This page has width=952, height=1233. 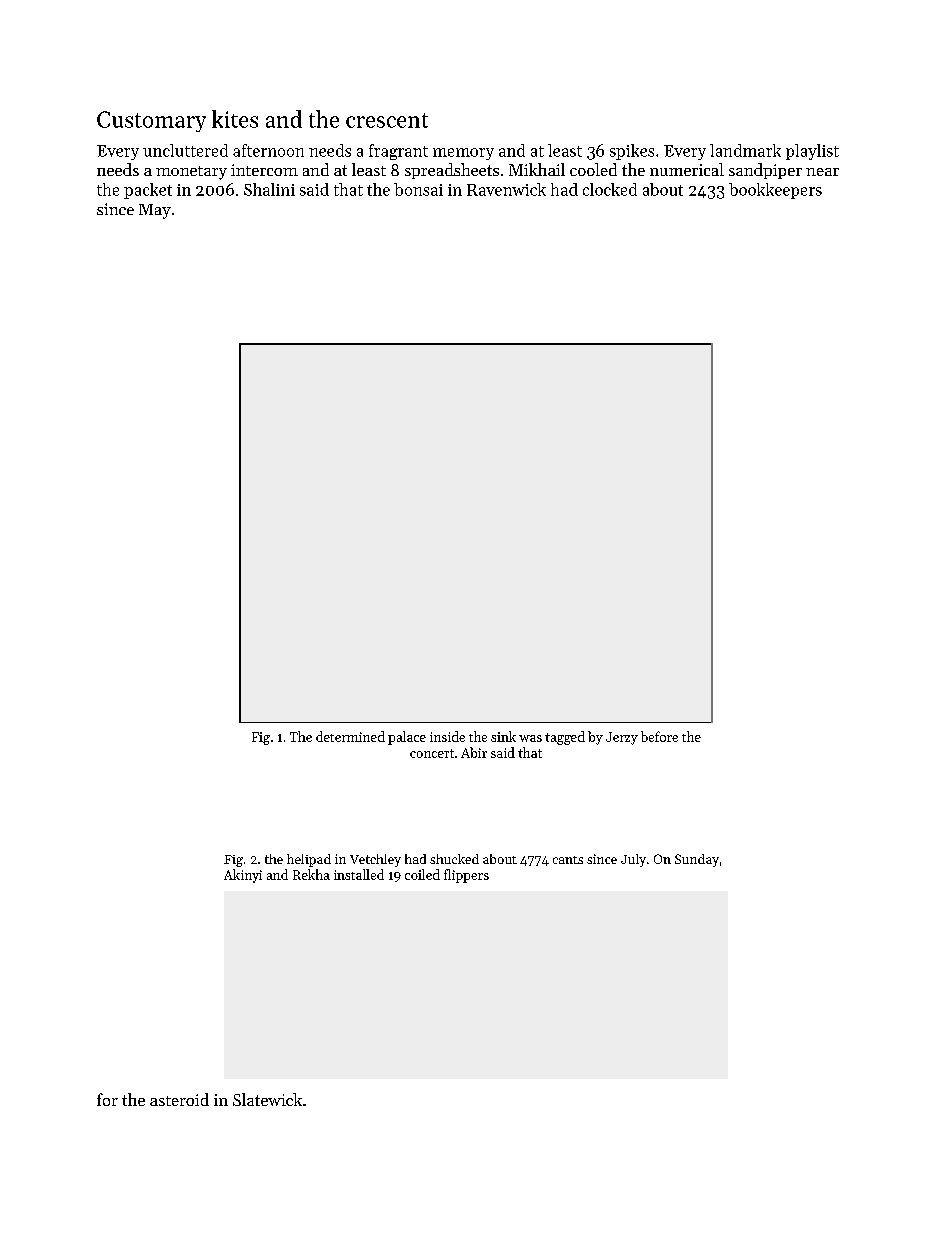 I want to click on Slatewick, so click(x=267, y=1099).
